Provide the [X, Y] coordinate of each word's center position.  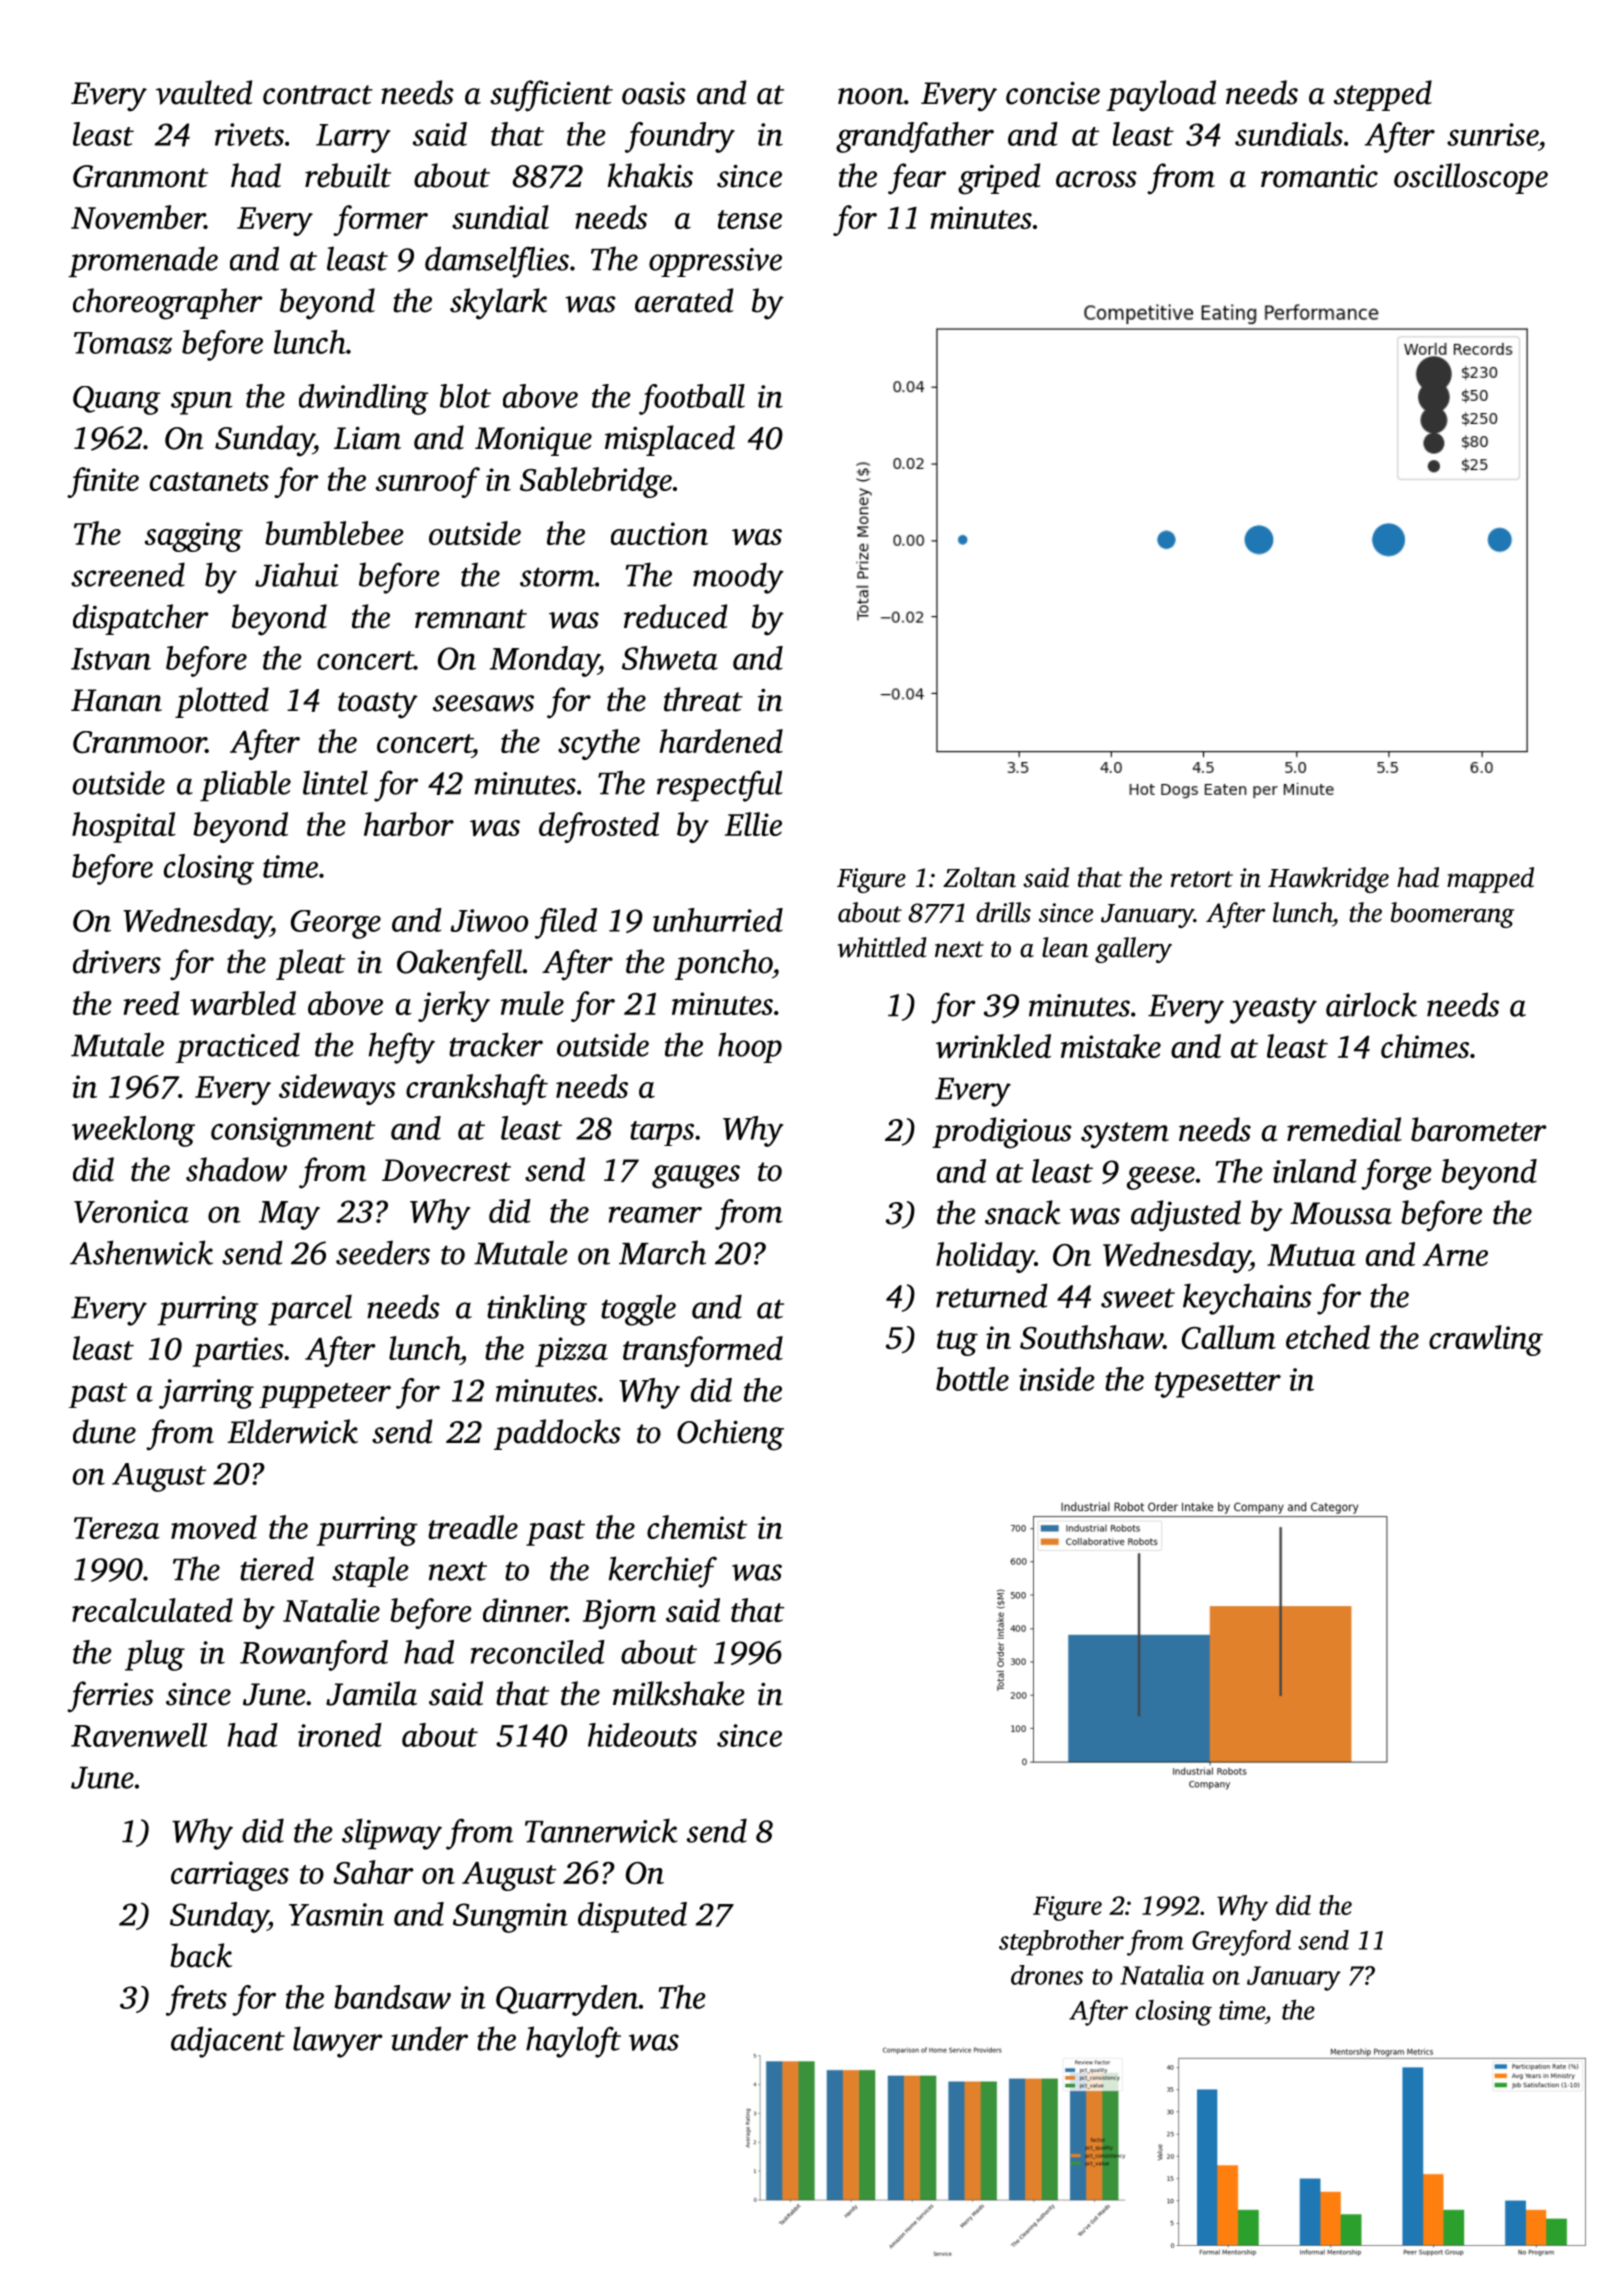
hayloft [573, 2042]
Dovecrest [446, 1170]
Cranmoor [139, 742]
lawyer [338, 2042]
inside [1057, 1379]
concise [1053, 93]
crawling [1486, 1340]
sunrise [1492, 134]
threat [703, 699]
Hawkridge [1328, 880]
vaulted [204, 92]
